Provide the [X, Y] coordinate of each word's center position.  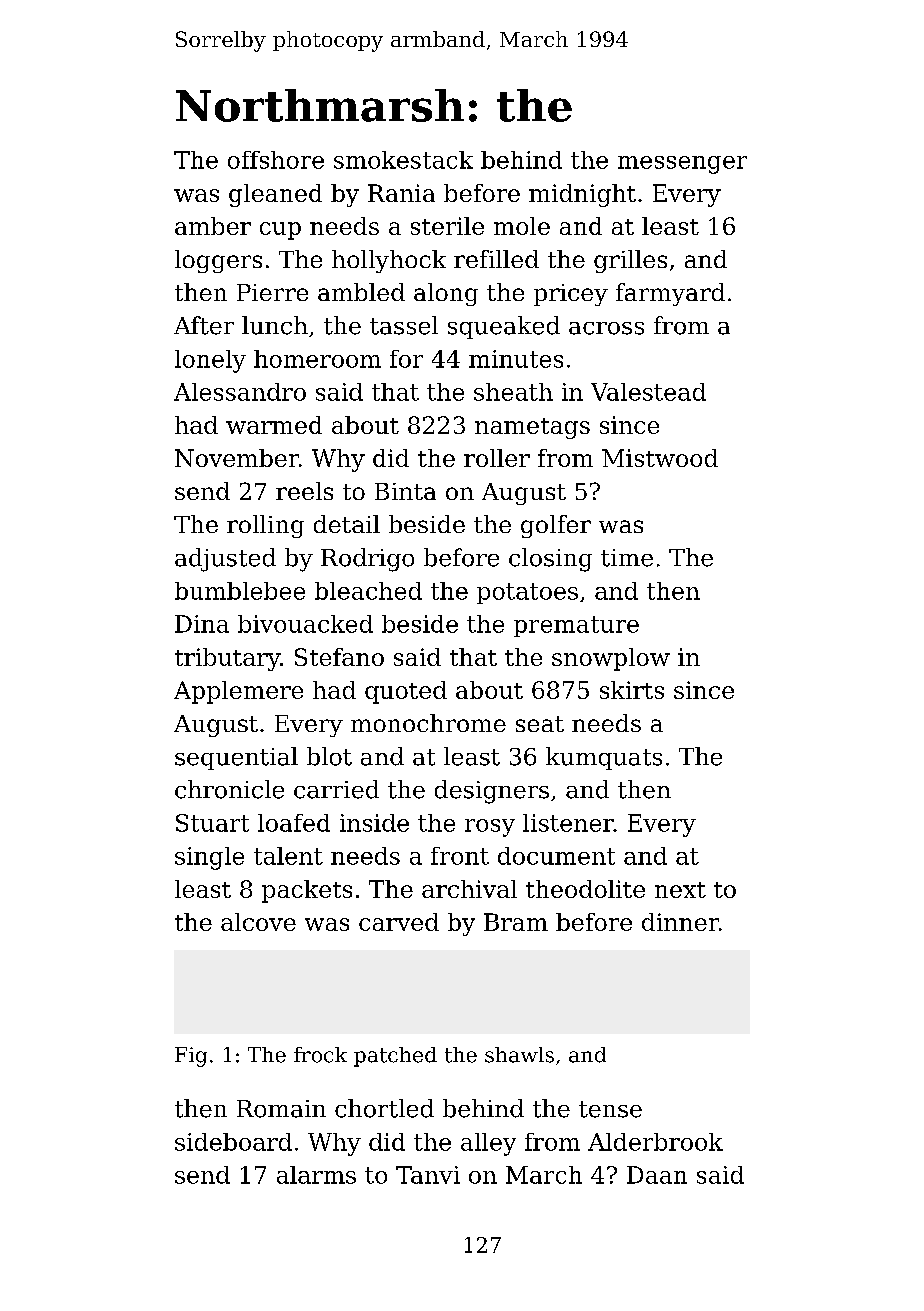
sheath [513, 392]
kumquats [604, 758]
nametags [532, 428]
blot [329, 756]
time [627, 558]
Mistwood [660, 458]
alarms [316, 1175]
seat [540, 724]
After [204, 325]
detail [347, 524]
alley [488, 1144]
